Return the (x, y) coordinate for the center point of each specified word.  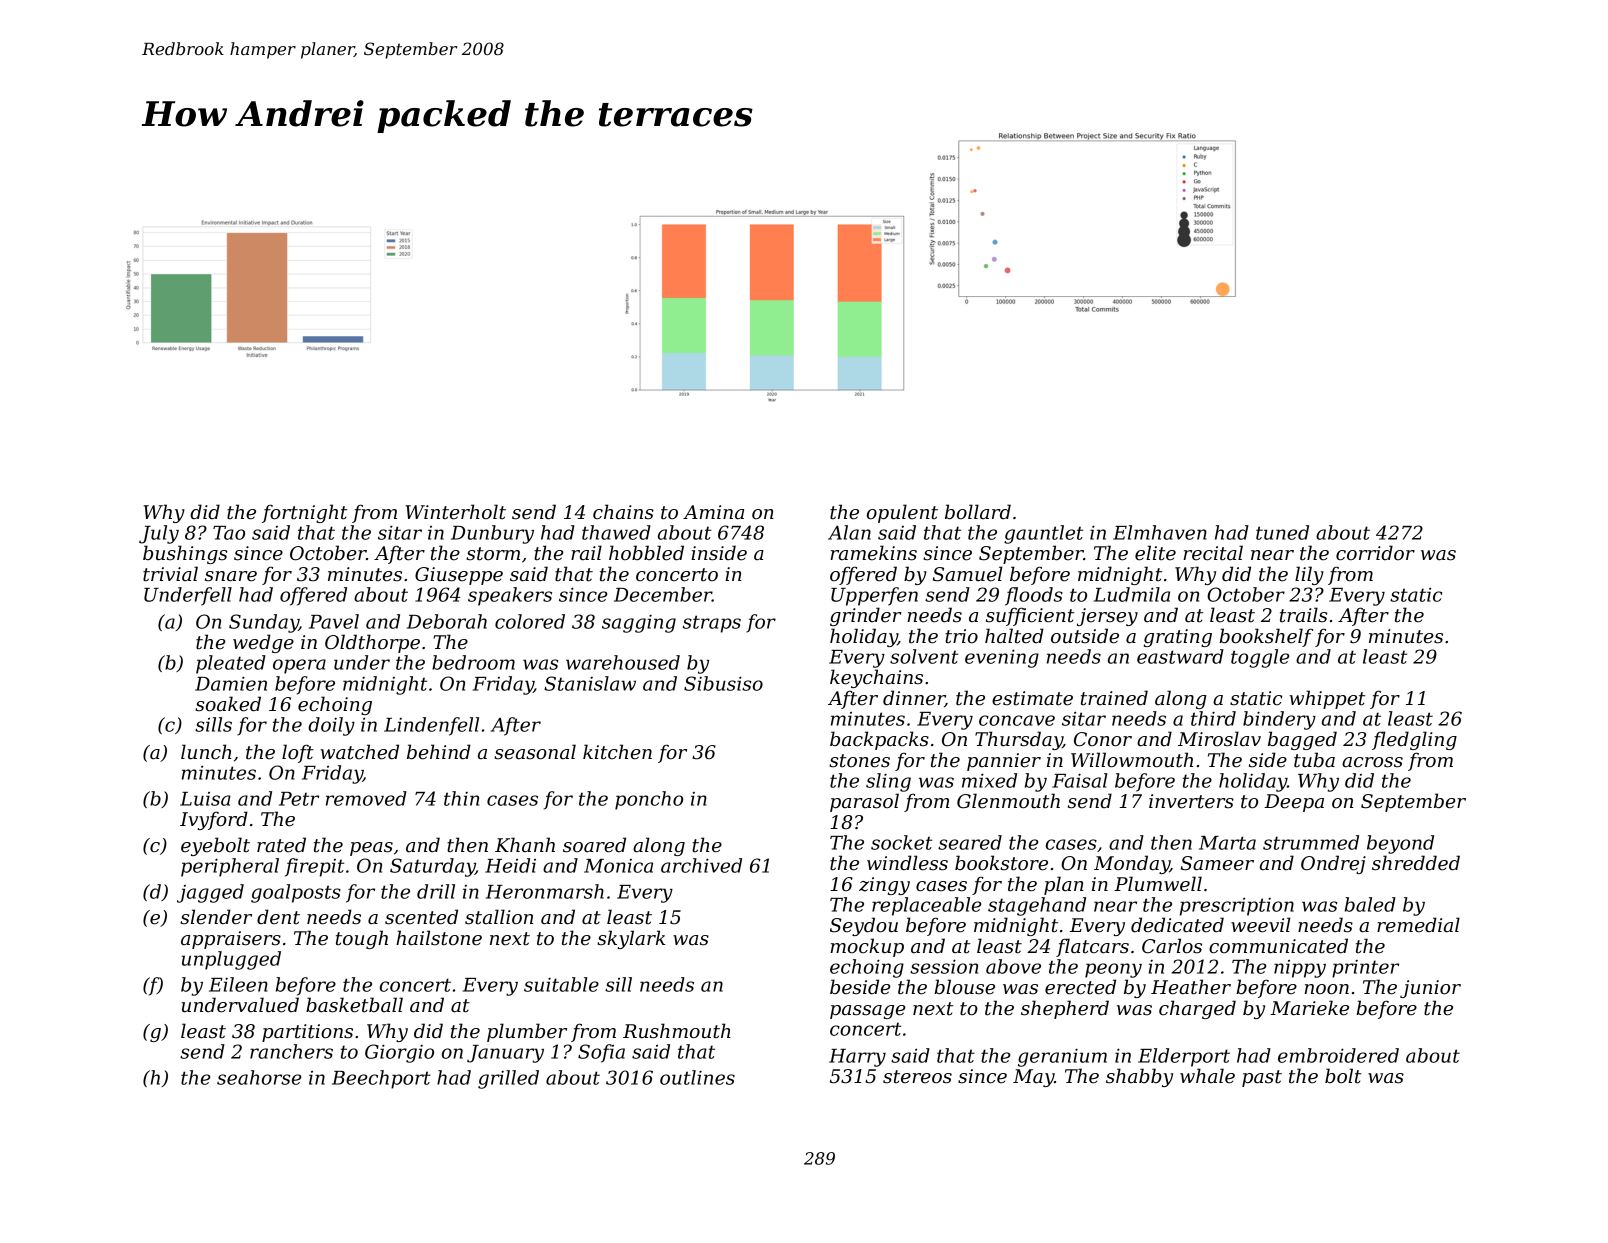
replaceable (926, 906)
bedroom (473, 662)
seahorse (259, 1077)
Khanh (525, 844)
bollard (978, 512)
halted (1014, 636)
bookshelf (1266, 637)
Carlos (1172, 946)
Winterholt (456, 512)
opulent (902, 513)
